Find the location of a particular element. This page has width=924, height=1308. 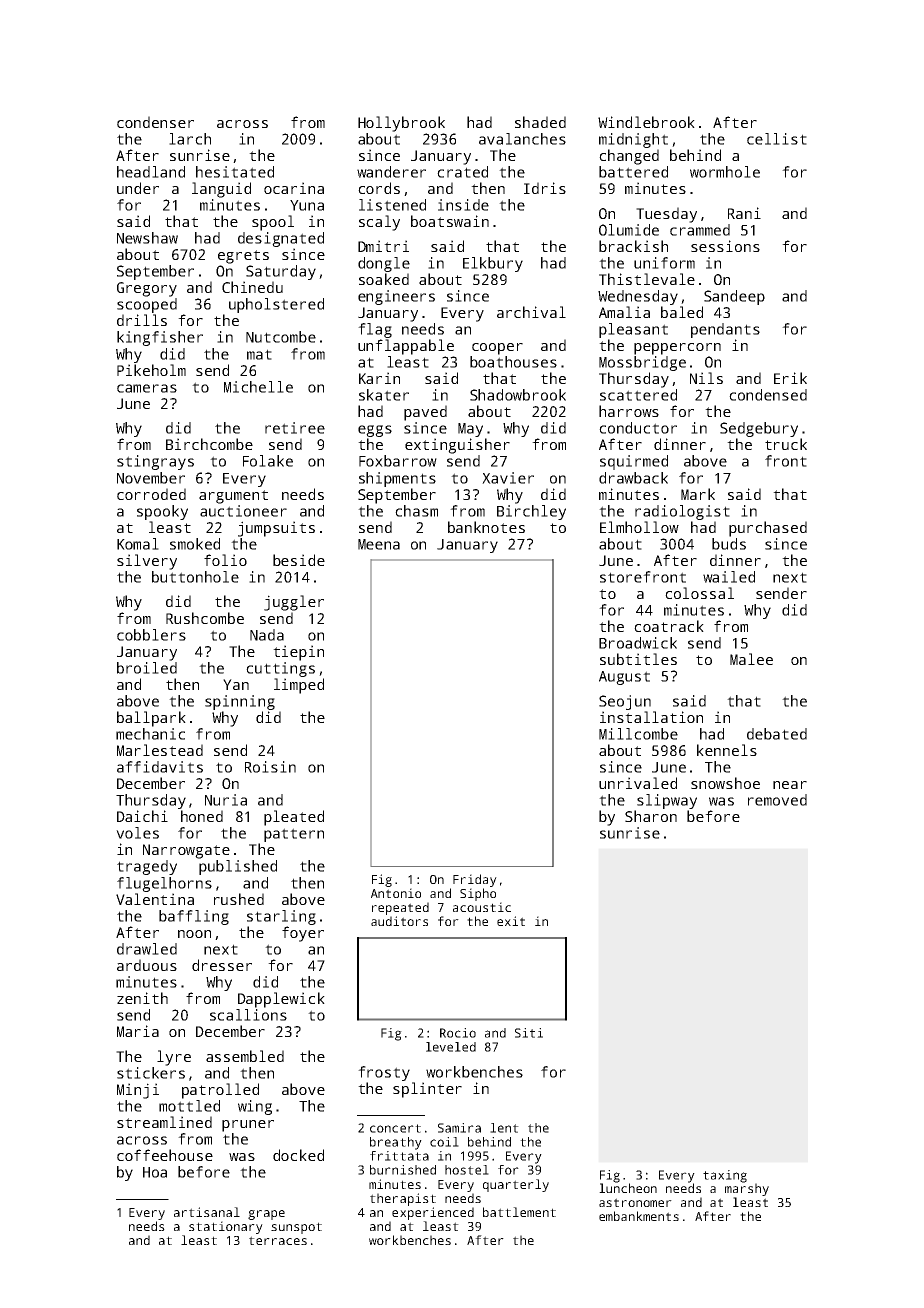

paved is located at coordinates (425, 413).
